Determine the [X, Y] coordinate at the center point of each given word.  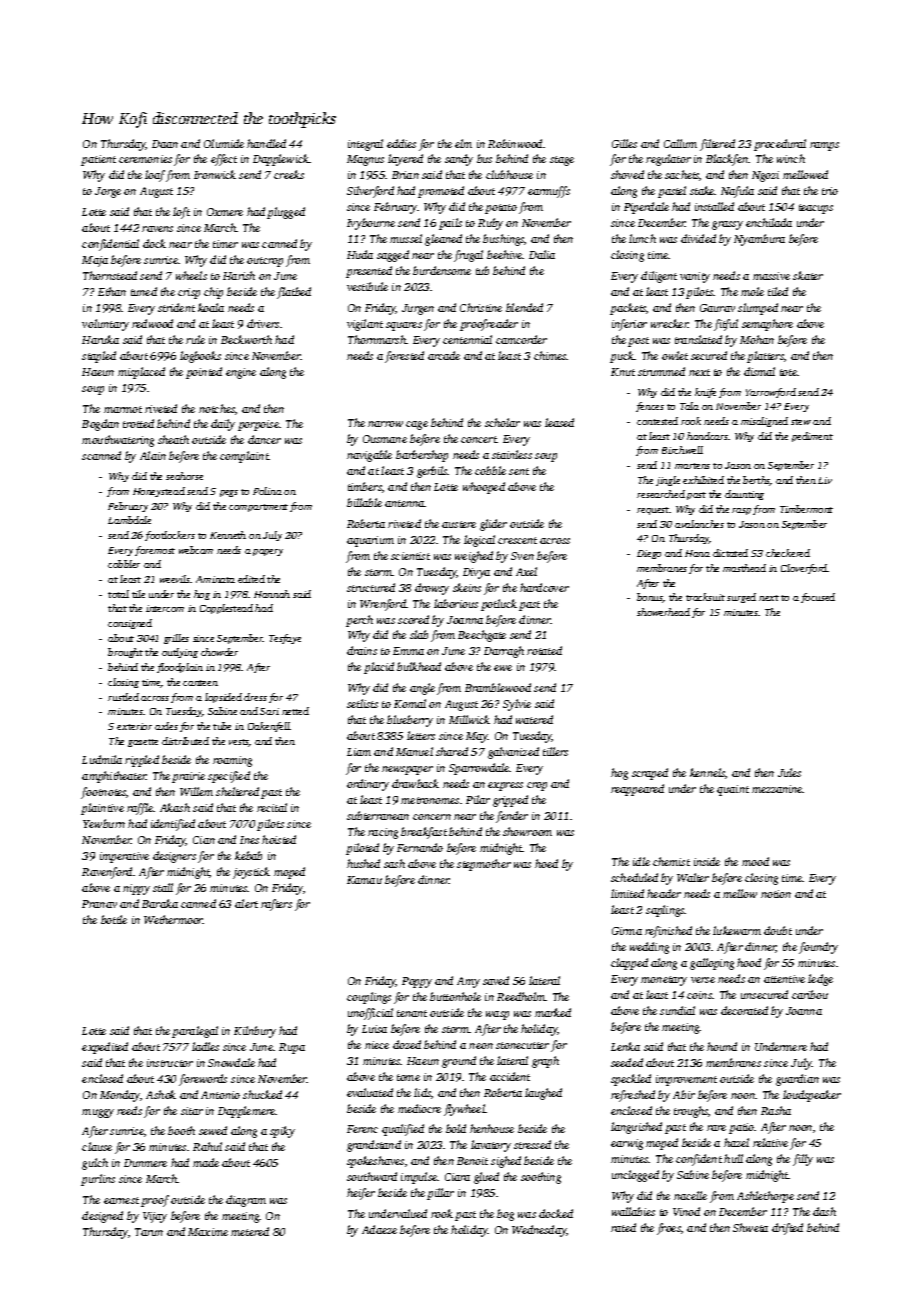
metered [250, 1231]
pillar [440, 1194]
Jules [789, 772]
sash [394, 863]
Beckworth [246, 339]
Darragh [504, 652]
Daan [165, 144]
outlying [180, 653]
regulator [668, 160]
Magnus [365, 160]
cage [417, 425]
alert [246, 903]
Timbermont [806, 509]
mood [755, 861]
